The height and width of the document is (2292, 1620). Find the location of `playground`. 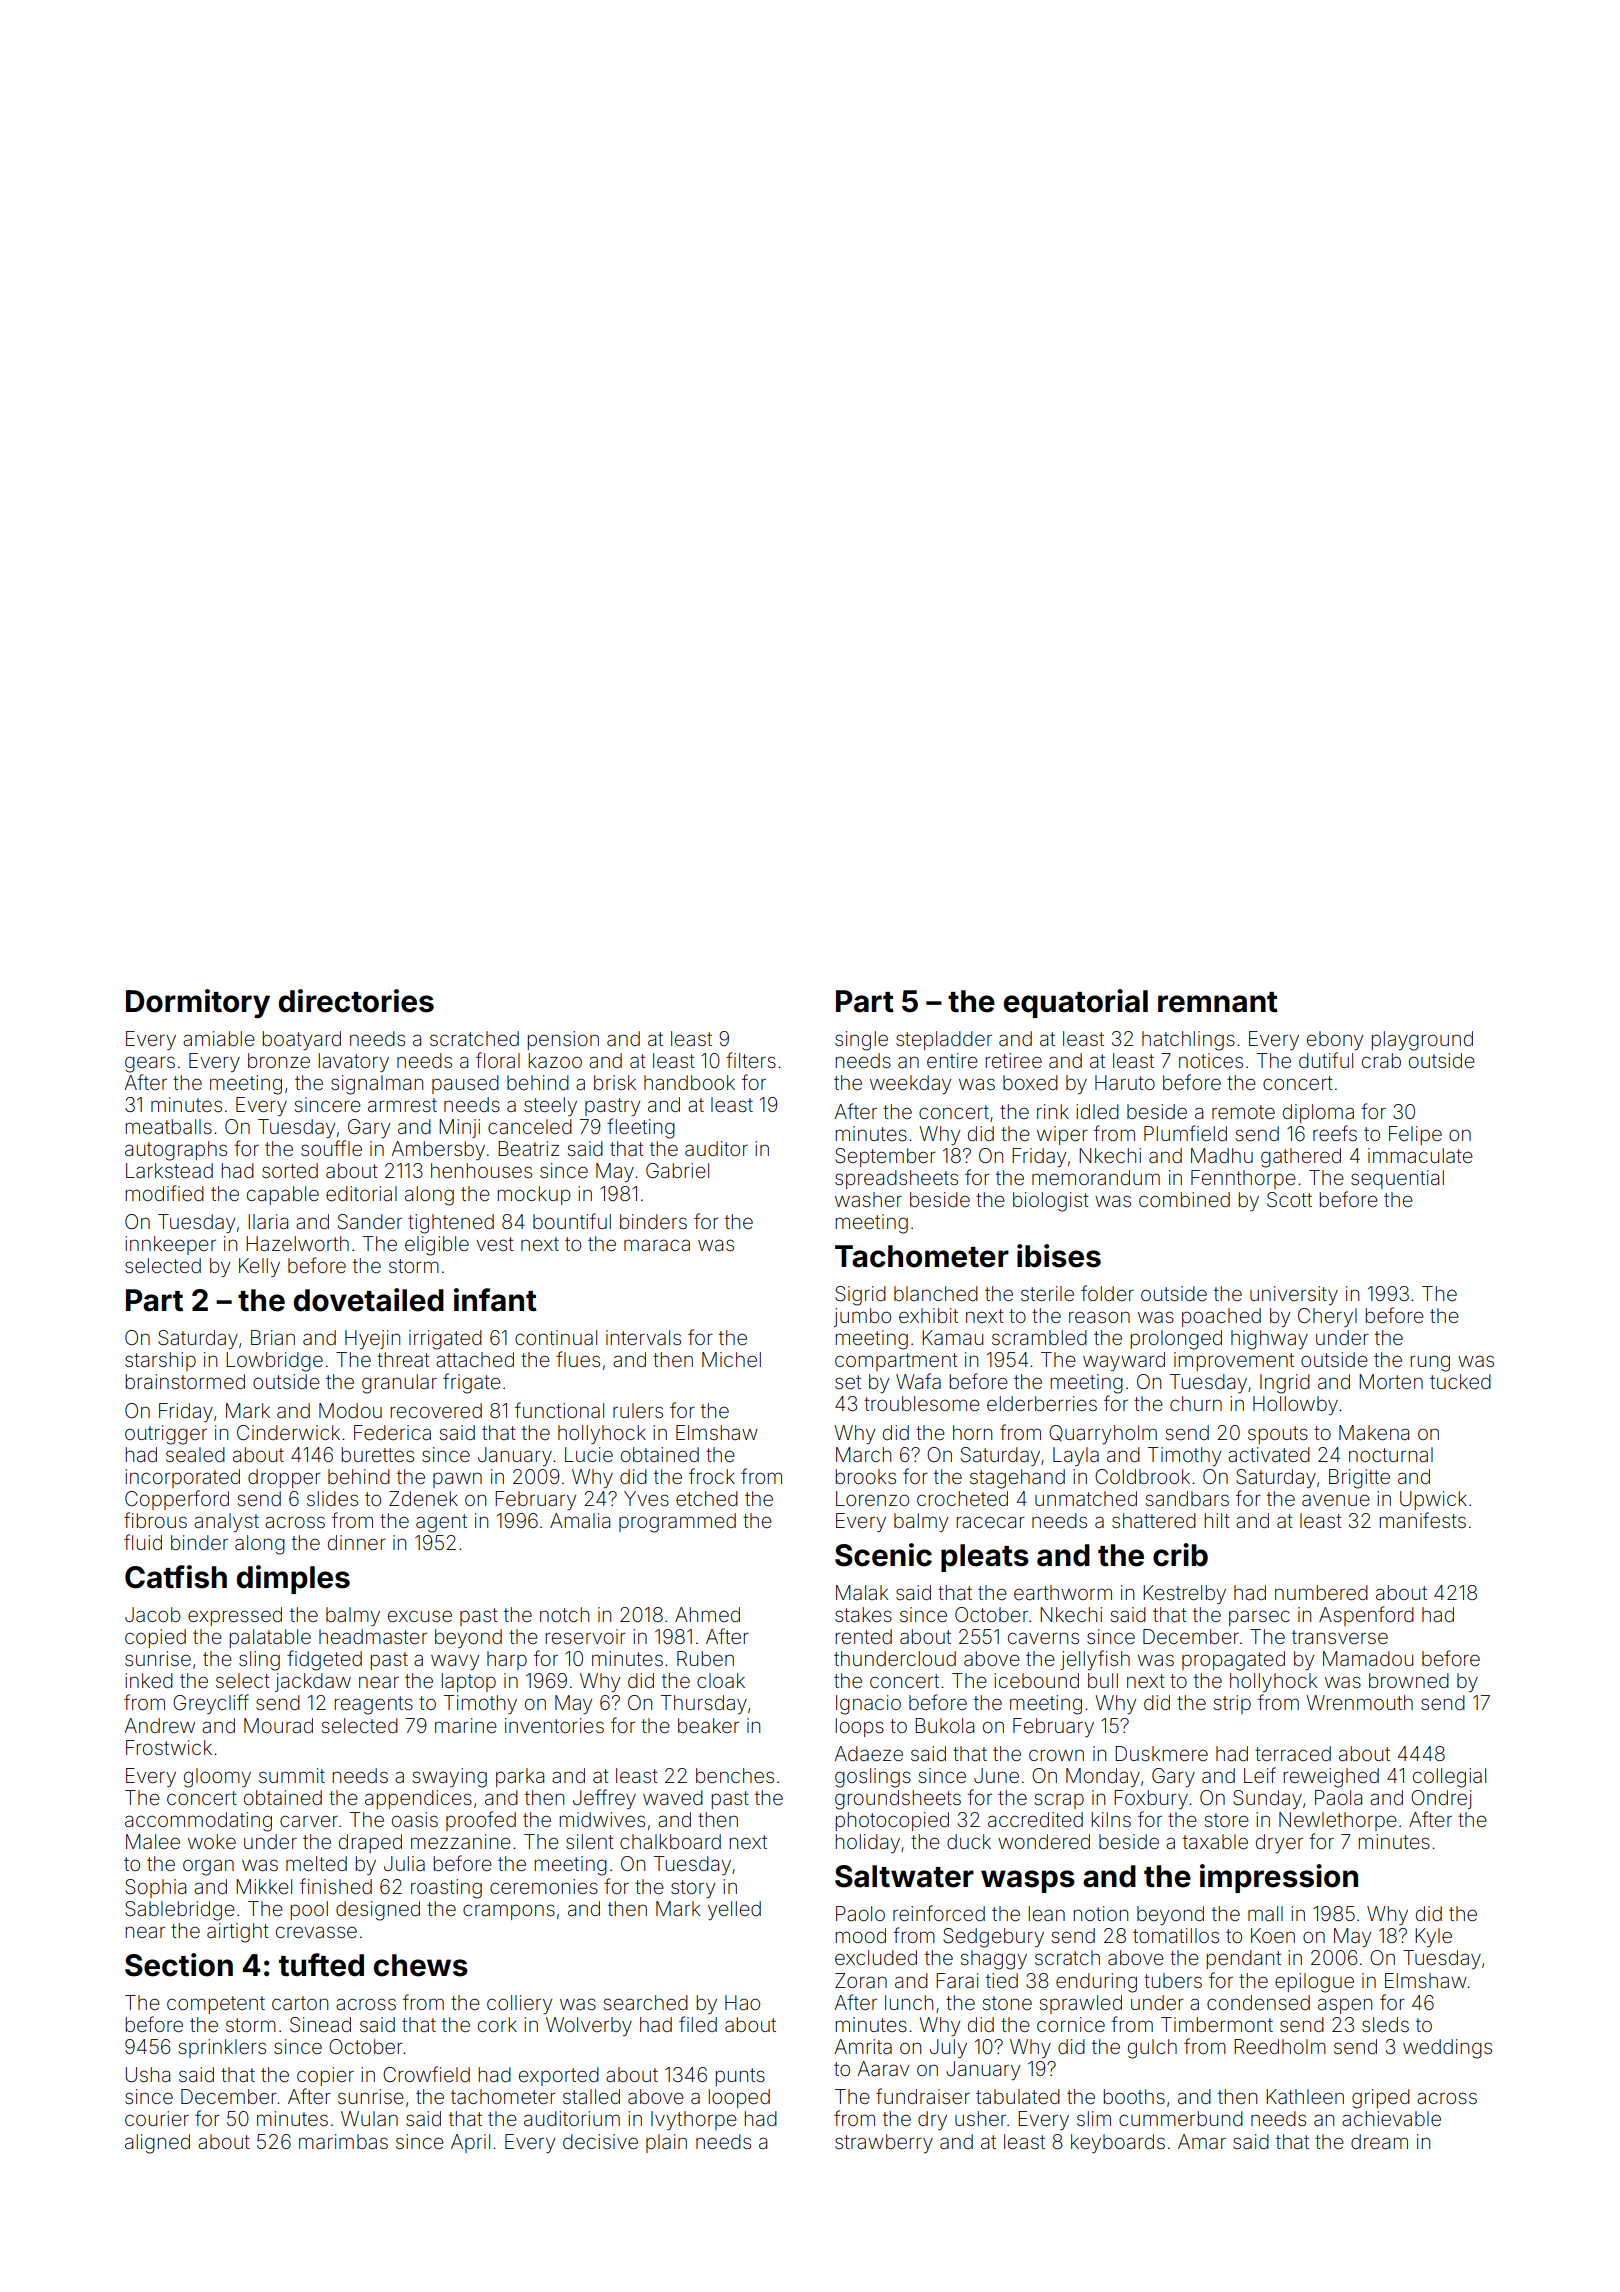

playground is located at coordinates (1422, 1041).
